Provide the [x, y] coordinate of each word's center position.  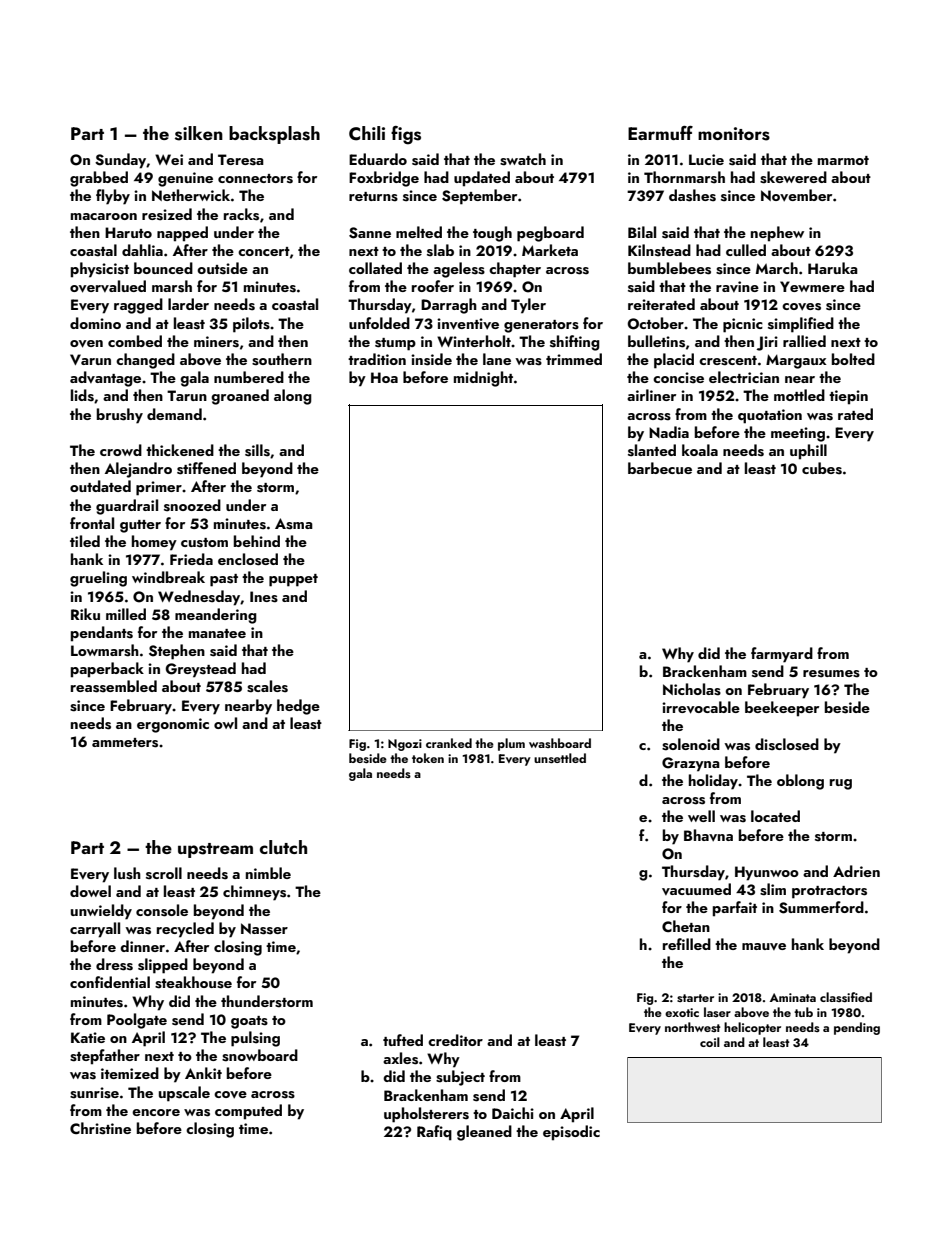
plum [511, 744]
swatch [523, 159]
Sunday [121, 161]
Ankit [203, 1073]
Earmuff [660, 133]
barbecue [660, 468]
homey [154, 543]
